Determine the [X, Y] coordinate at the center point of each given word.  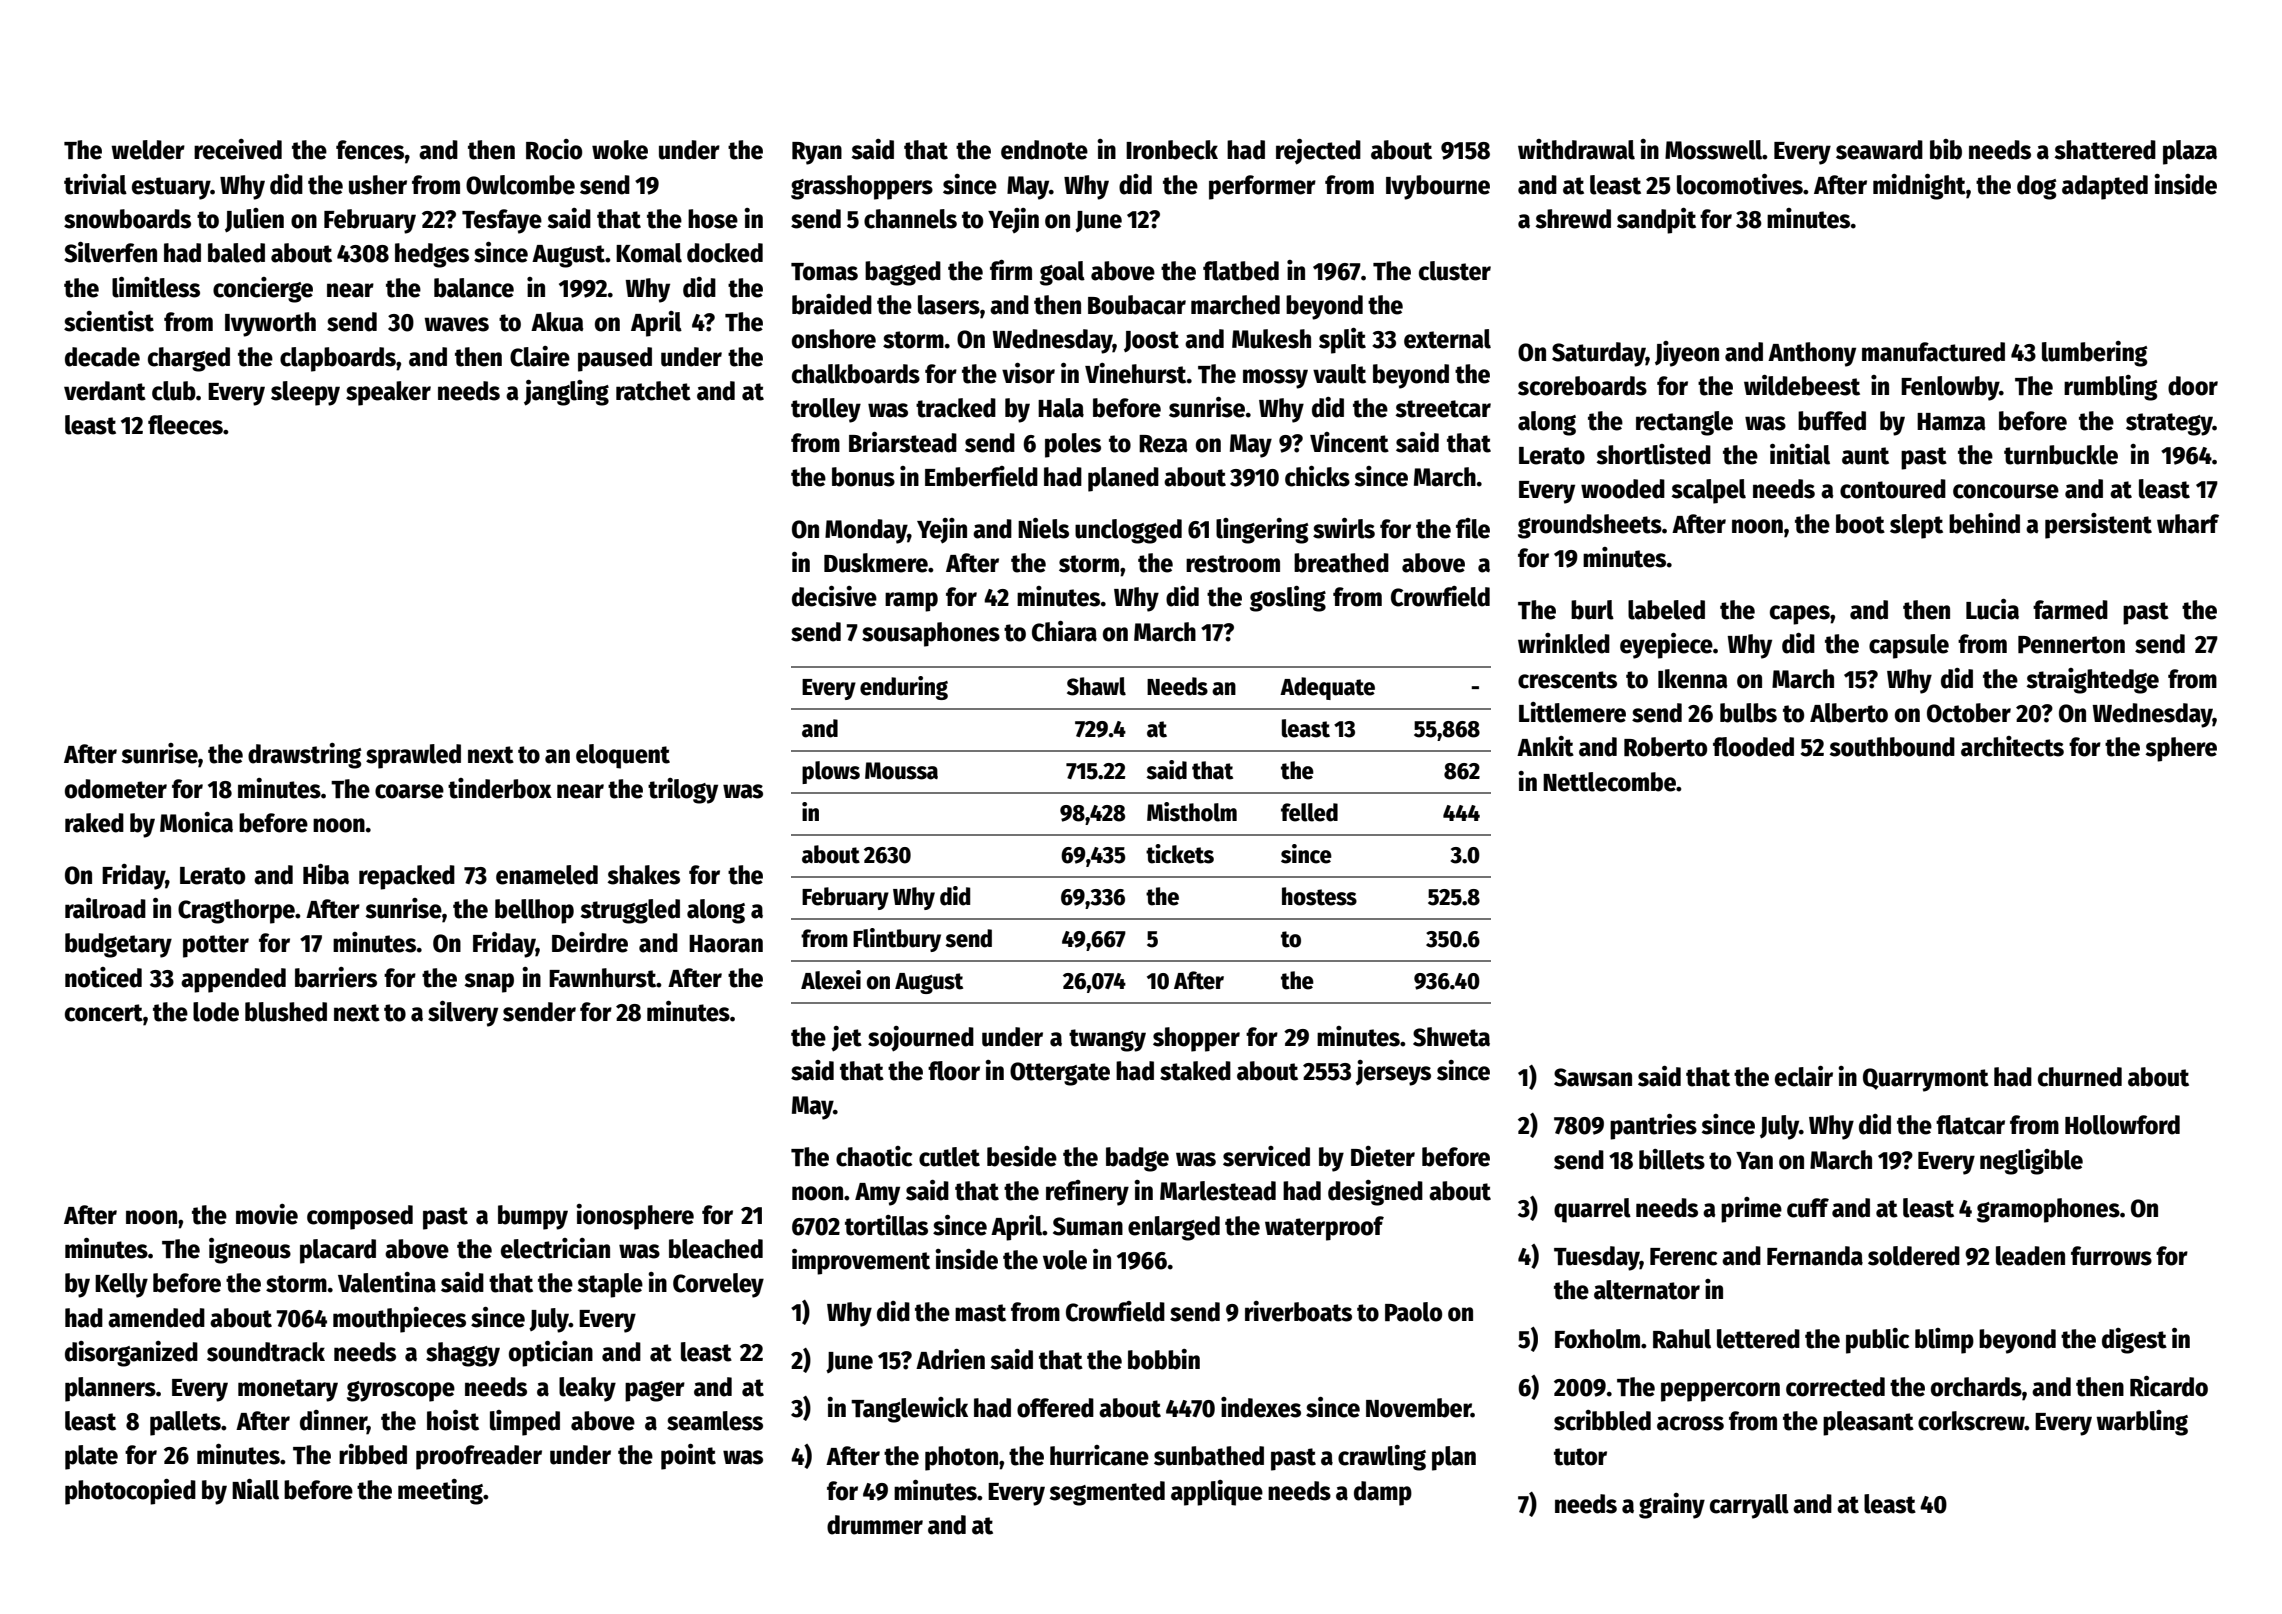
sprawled [413, 756]
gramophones [2048, 1210]
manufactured [1933, 352]
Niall [255, 1489]
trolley [826, 410]
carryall [1749, 1506]
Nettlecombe [1609, 782]
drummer [875, 1525]
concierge [263, 290]
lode [216, 1012]
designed [1375, 1193]
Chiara [1064, 631]
